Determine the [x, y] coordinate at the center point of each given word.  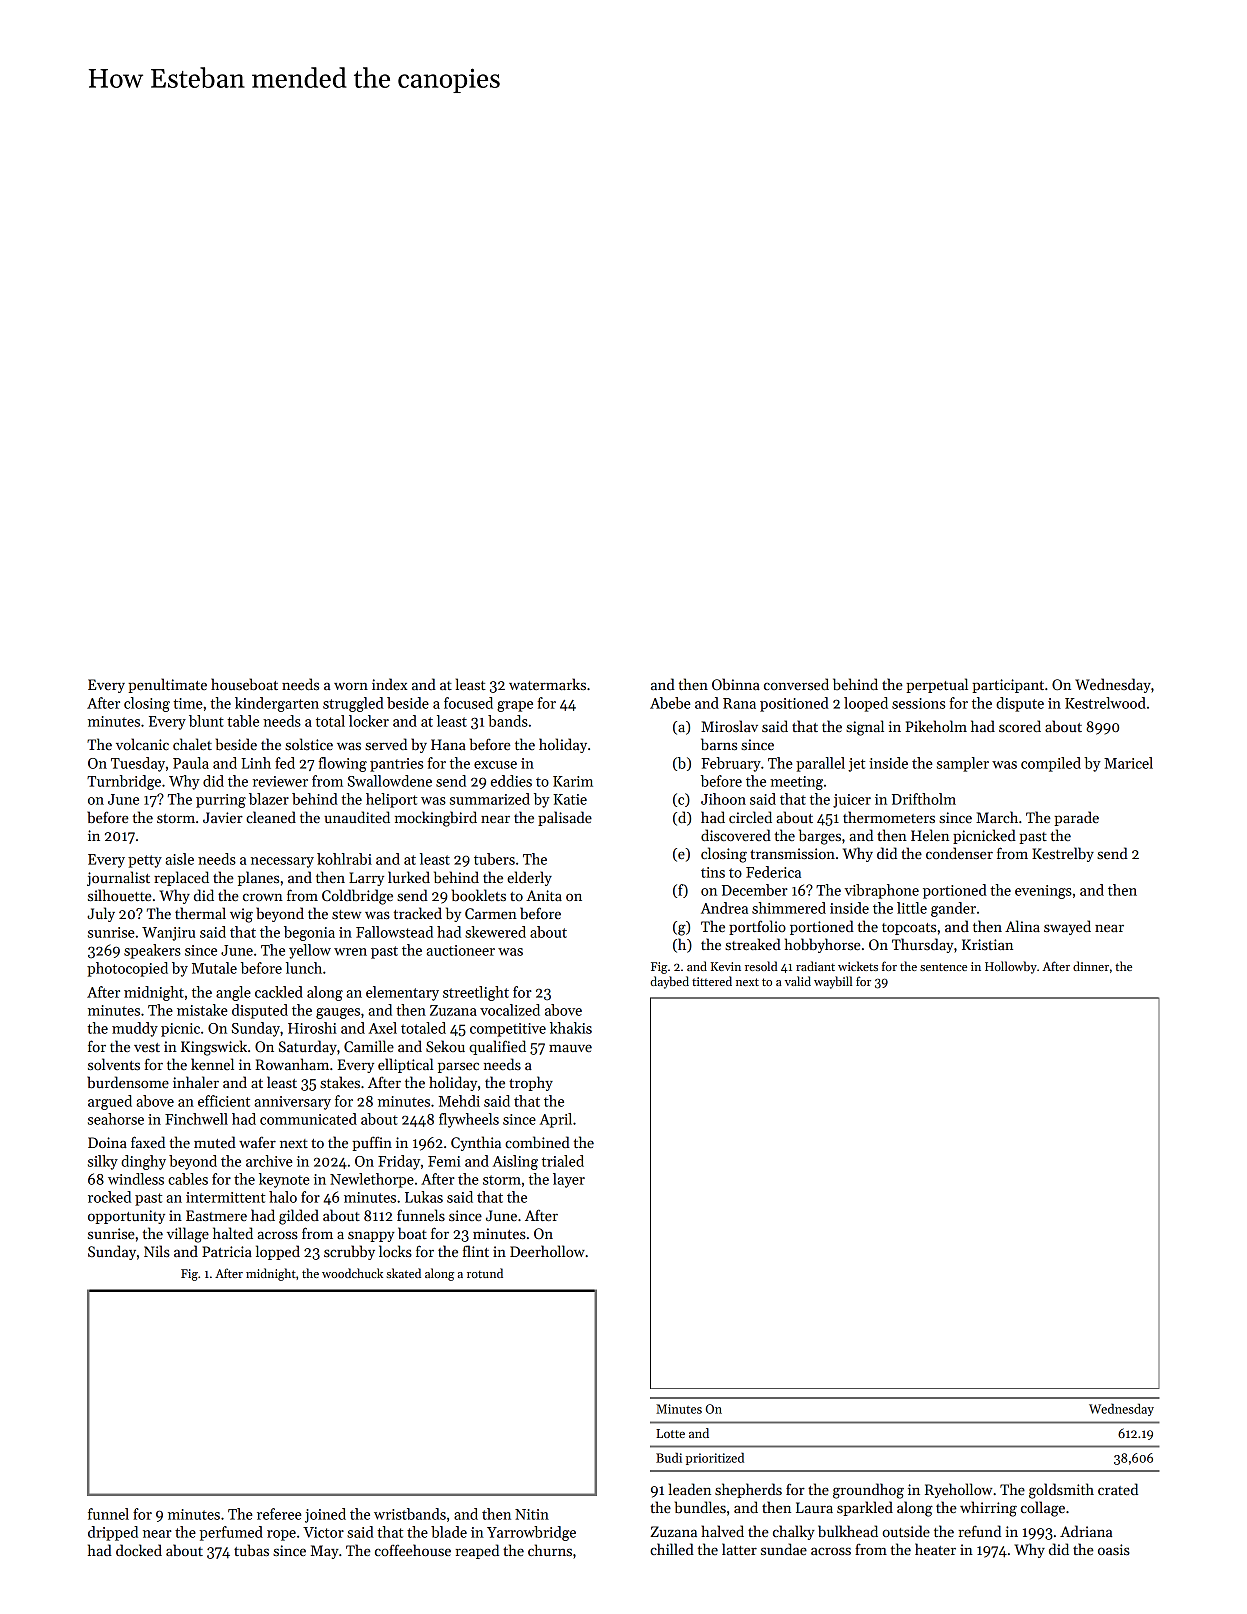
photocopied [127, 969]
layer [569, 1180]
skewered [495, 932]
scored [1020, 726]
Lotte [670, 1433]
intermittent [225, 1197]
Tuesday [138, 764]
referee [279, 1514]
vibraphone [882, 891]
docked [139, 1550]
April [556, 1120]
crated [1118, 1489]
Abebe [670, 703]
